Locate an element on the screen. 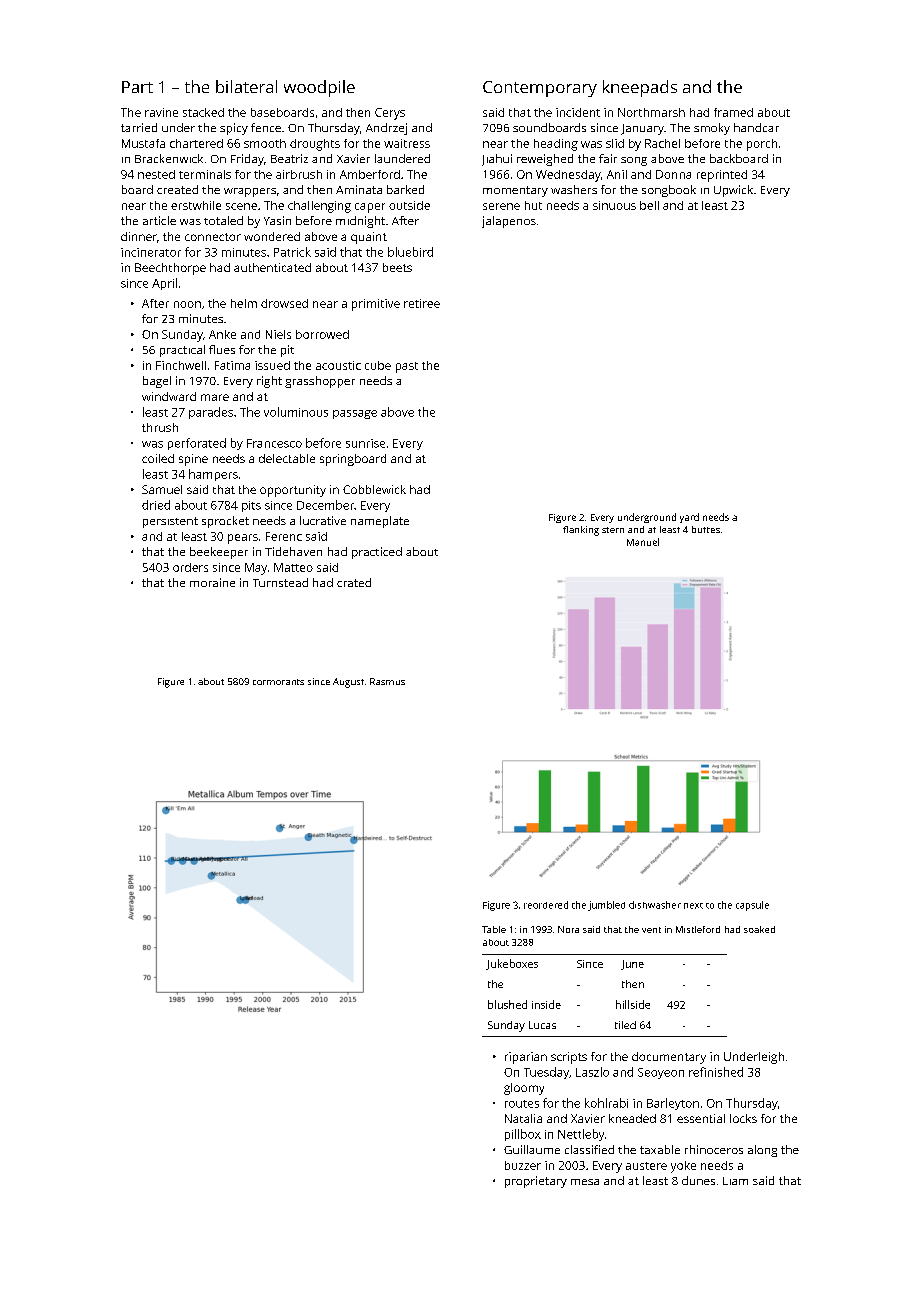 The image size is (924, 1308). Jiahui is located at coordinates (497, 160).
